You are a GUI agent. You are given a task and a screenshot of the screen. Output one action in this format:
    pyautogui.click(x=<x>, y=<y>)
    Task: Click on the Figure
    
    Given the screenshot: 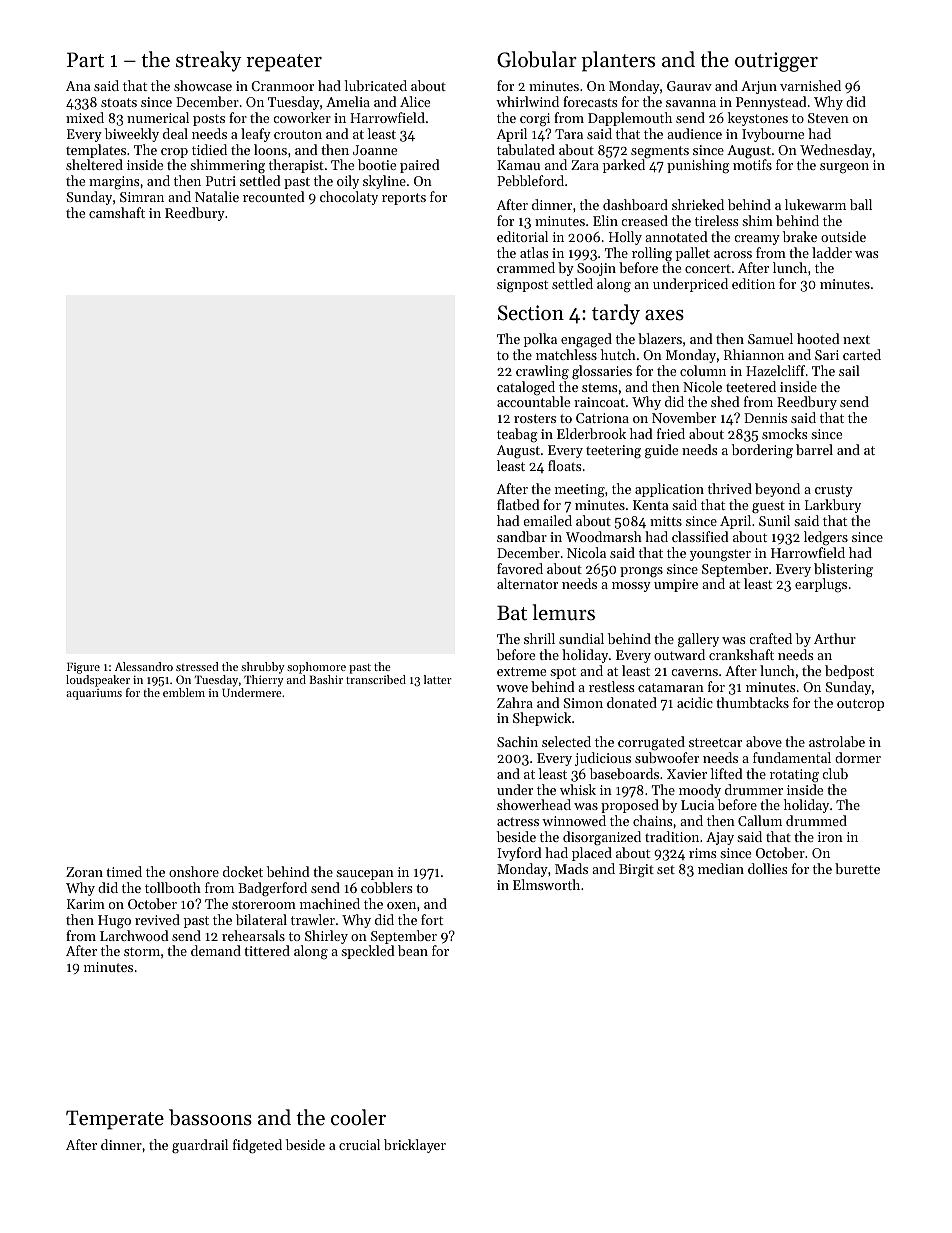 What is the action you would take?
    pyautogui.click(x=83, y=668)
